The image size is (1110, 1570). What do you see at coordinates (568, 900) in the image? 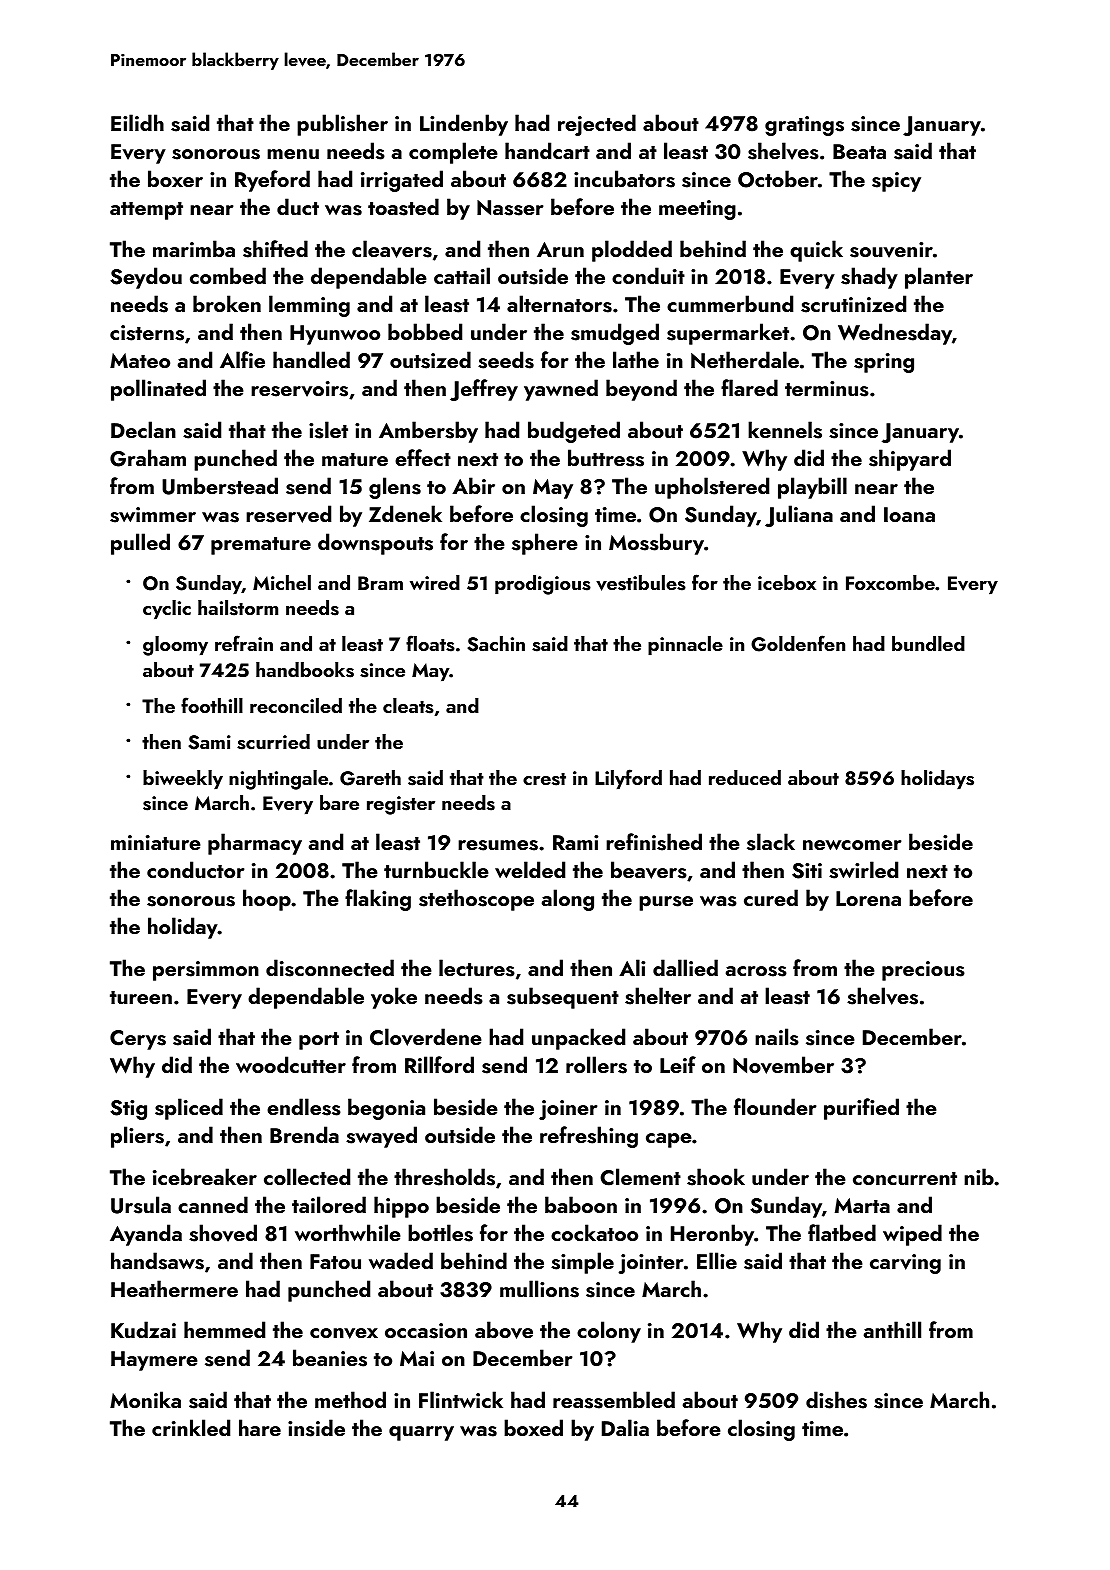
I see `along` at bounding box center [568, 900].
